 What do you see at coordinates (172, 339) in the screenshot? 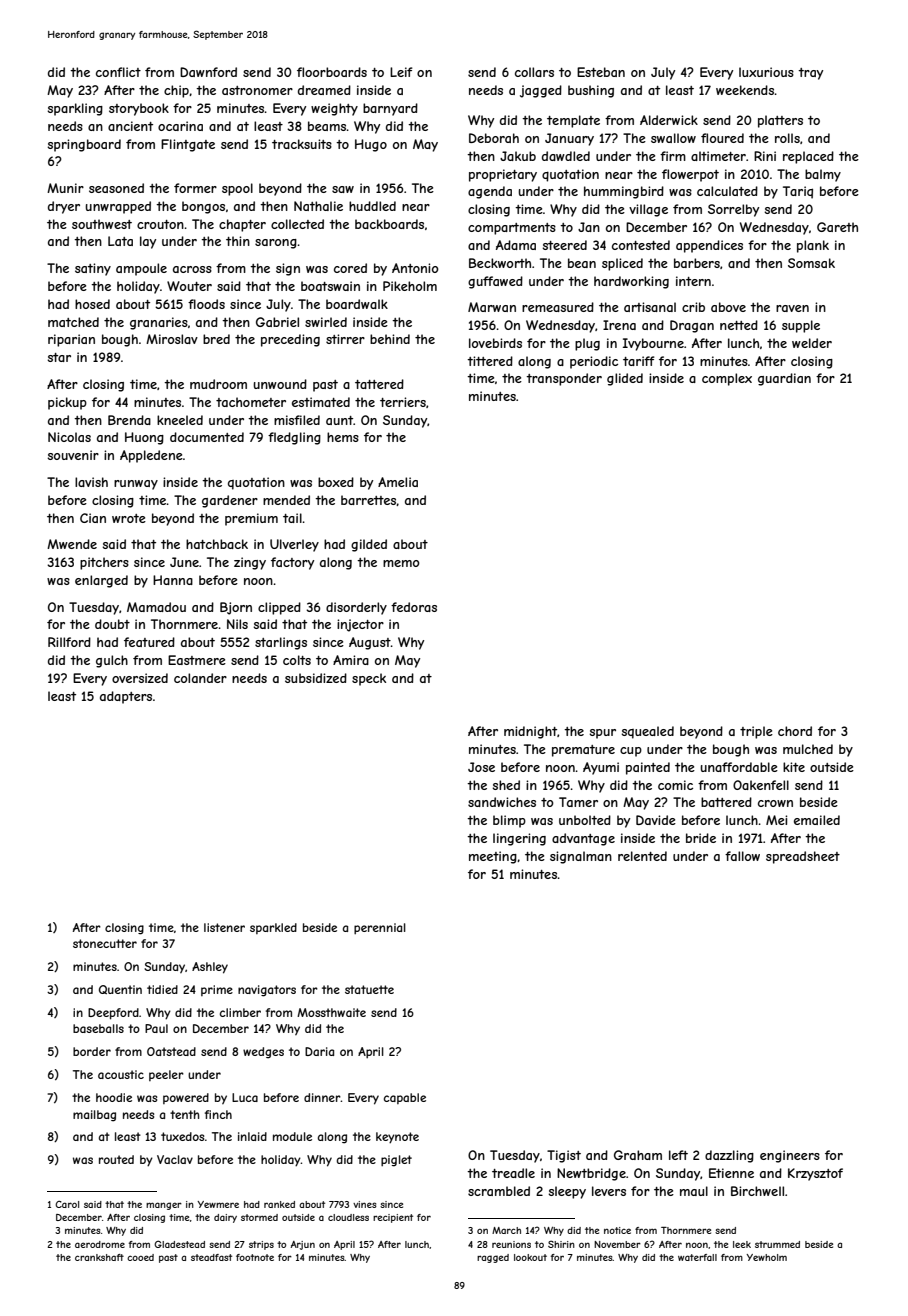
I see `Miroslav` at bounding box center [172, 339].
